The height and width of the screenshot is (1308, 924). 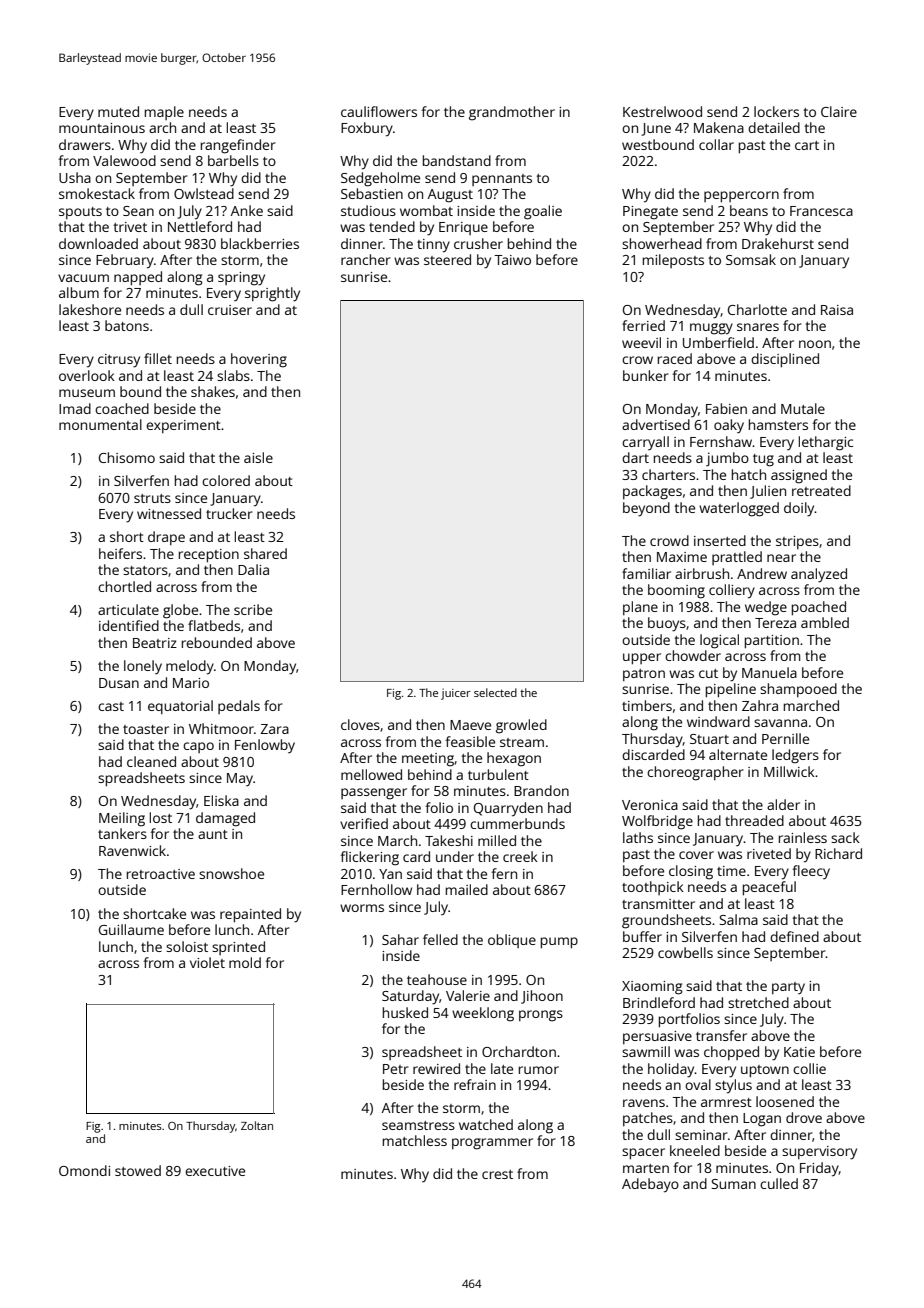 I want to click on Manuela, so click(x=769, y=672).
